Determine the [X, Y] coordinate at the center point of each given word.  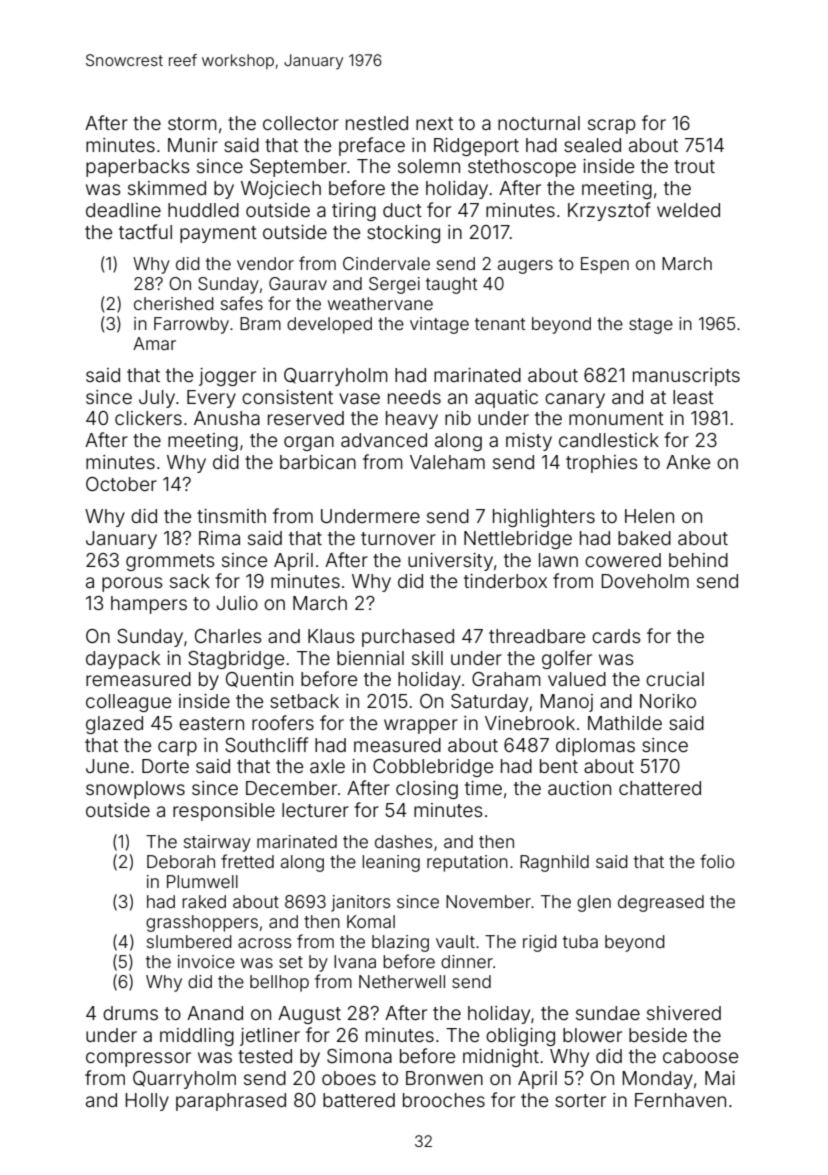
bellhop [279, 983]
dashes [403, 841]
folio [717, 861]
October [121, 484]
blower [592, 1035]
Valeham [447, 462]
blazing [400, 943]
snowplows [135, 790]
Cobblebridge [433, 768]
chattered [660, 788]
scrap [612, 126]
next [434, 123]
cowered [623, 560]
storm [192, 123]
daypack [123, 660]
